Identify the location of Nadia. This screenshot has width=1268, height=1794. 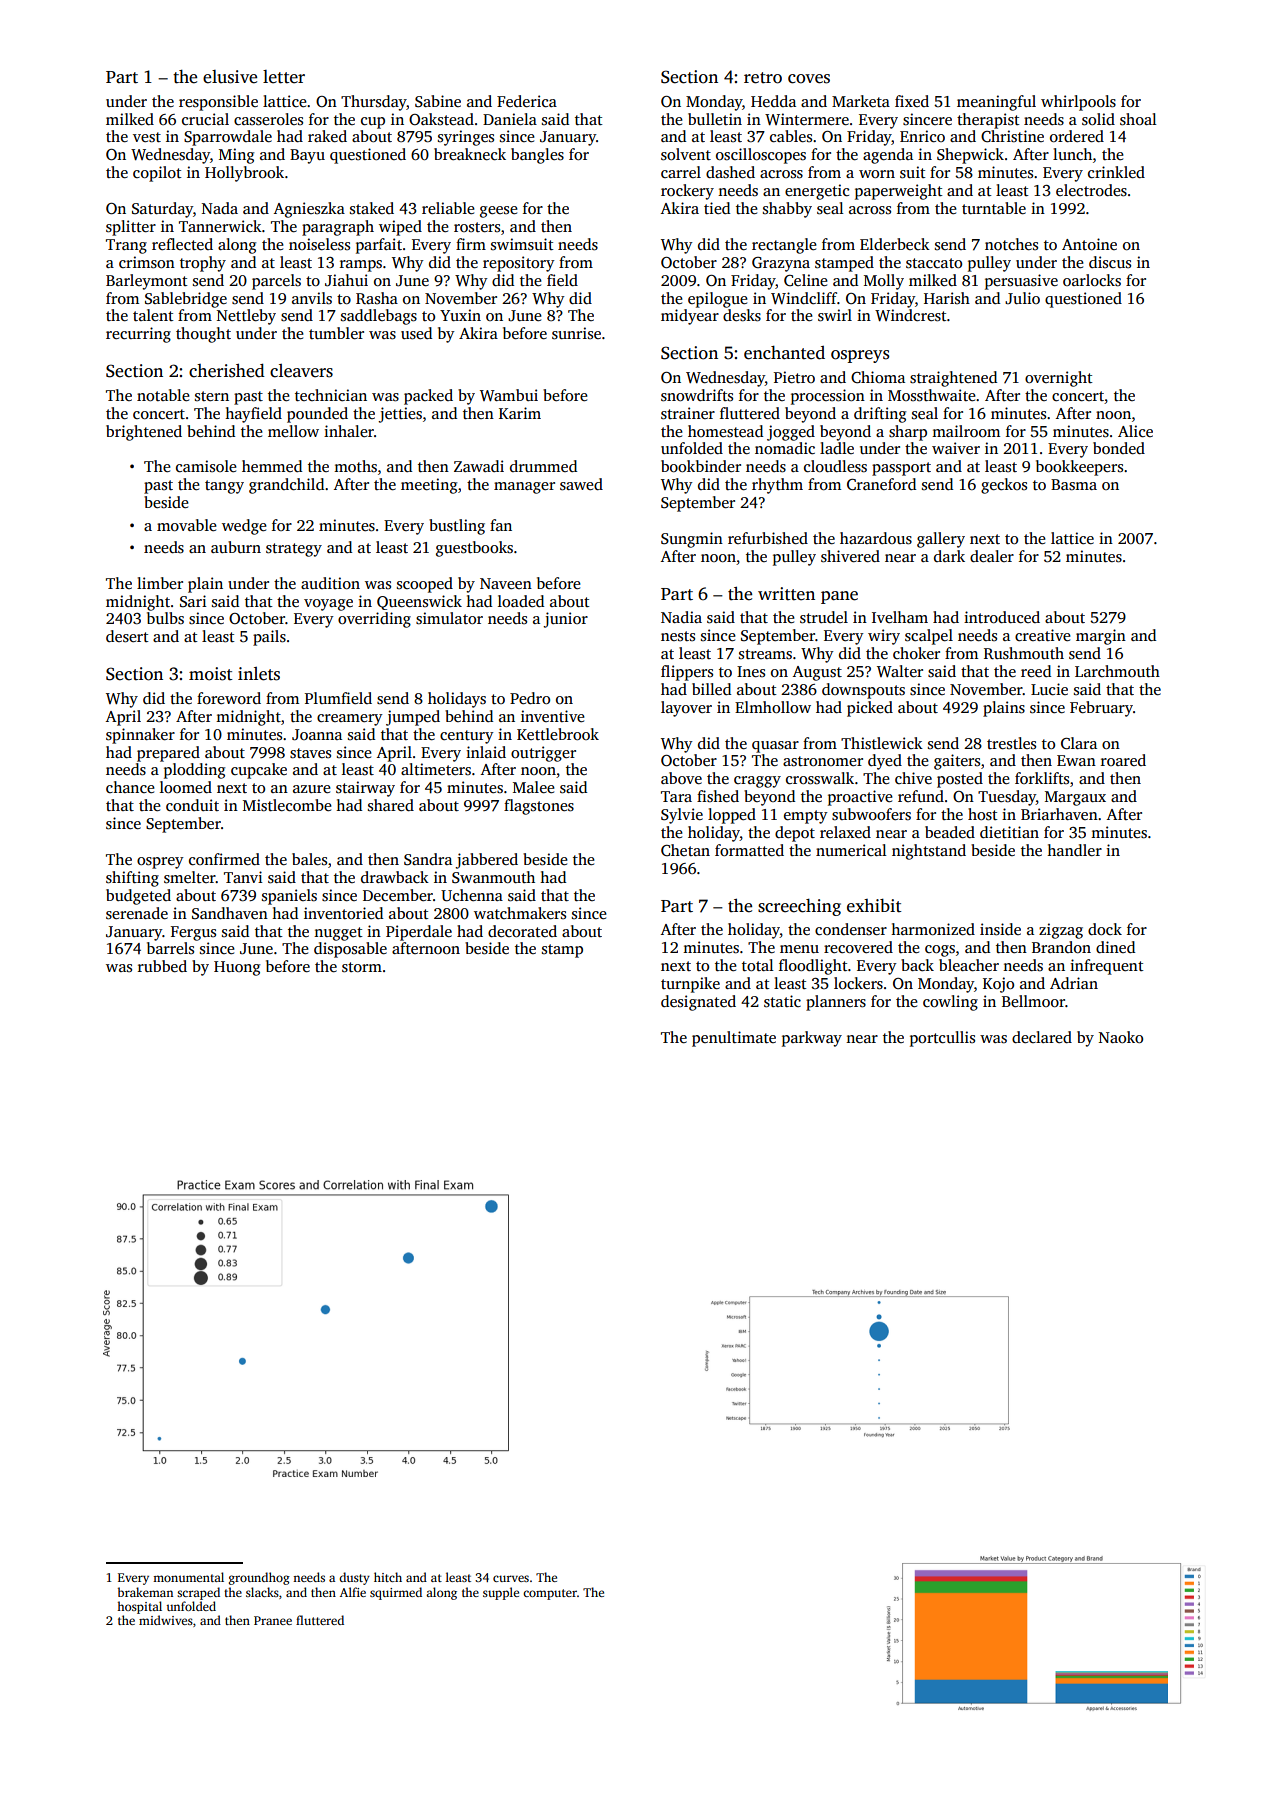
(681, 617).
